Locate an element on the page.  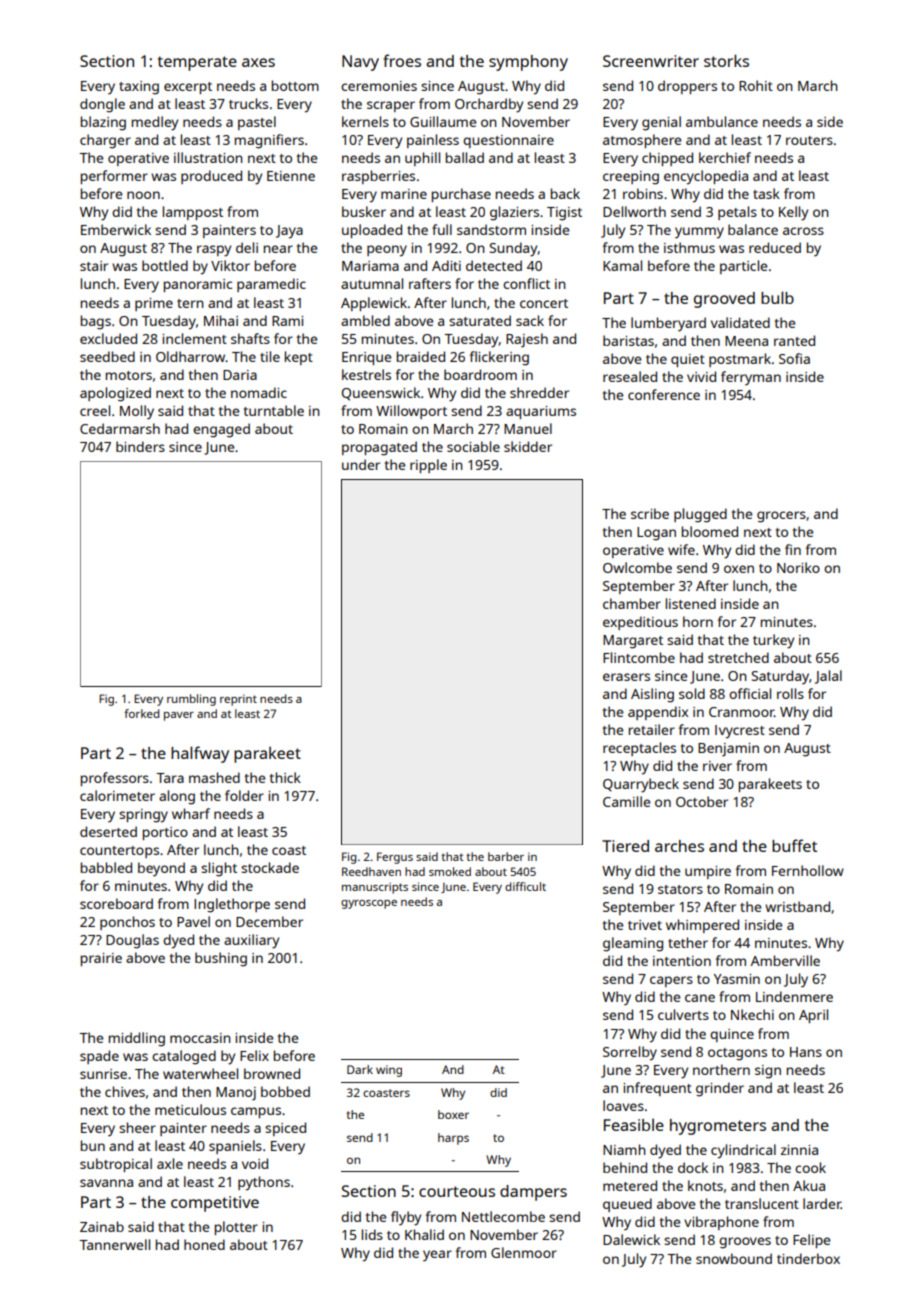
saturated is located at coordinates (480, 320).
